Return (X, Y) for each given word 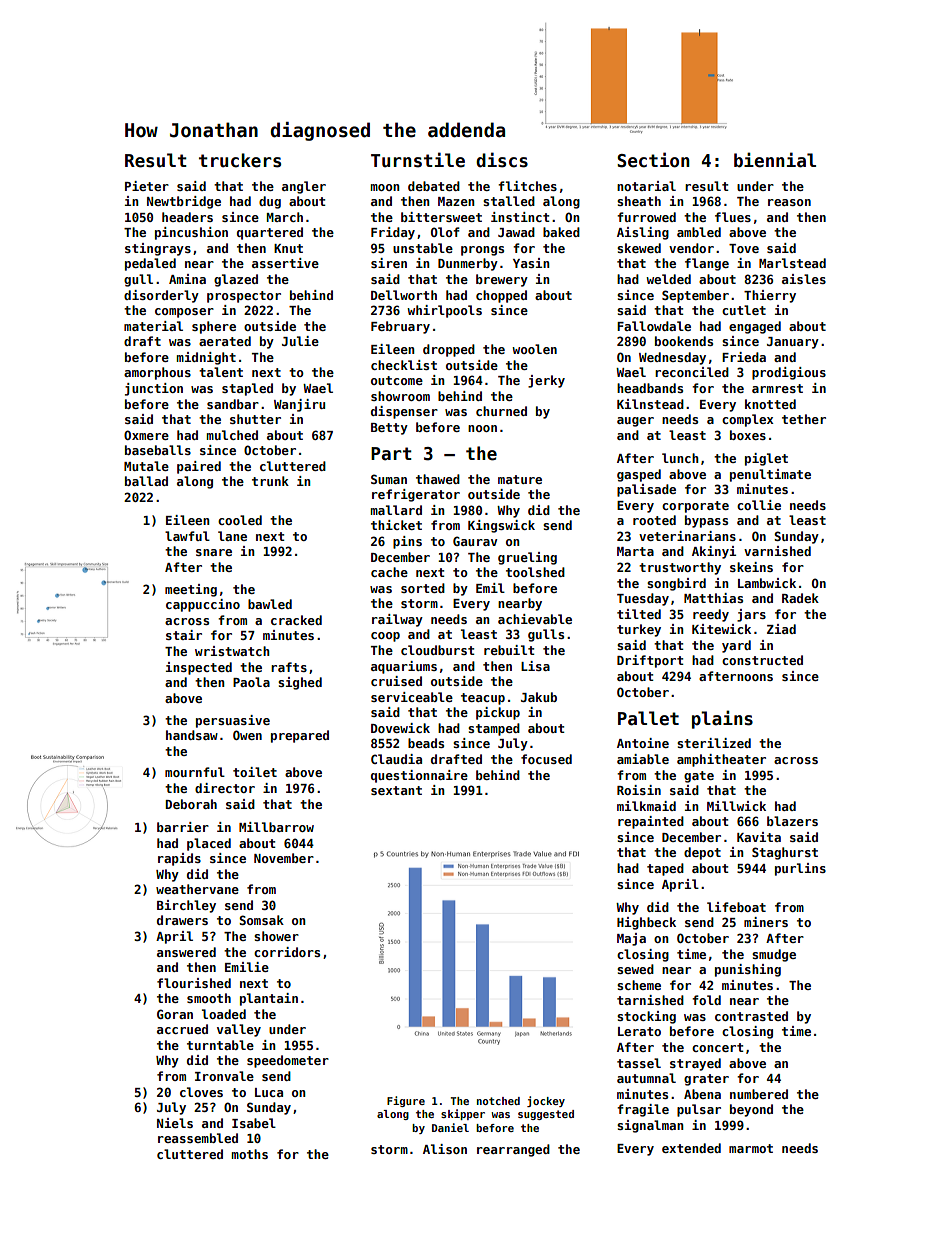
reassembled (198, 1138)
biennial (775, 160)
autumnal (646, 1078)
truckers (240, 160)
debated (434, 186)
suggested (546, 1115)
